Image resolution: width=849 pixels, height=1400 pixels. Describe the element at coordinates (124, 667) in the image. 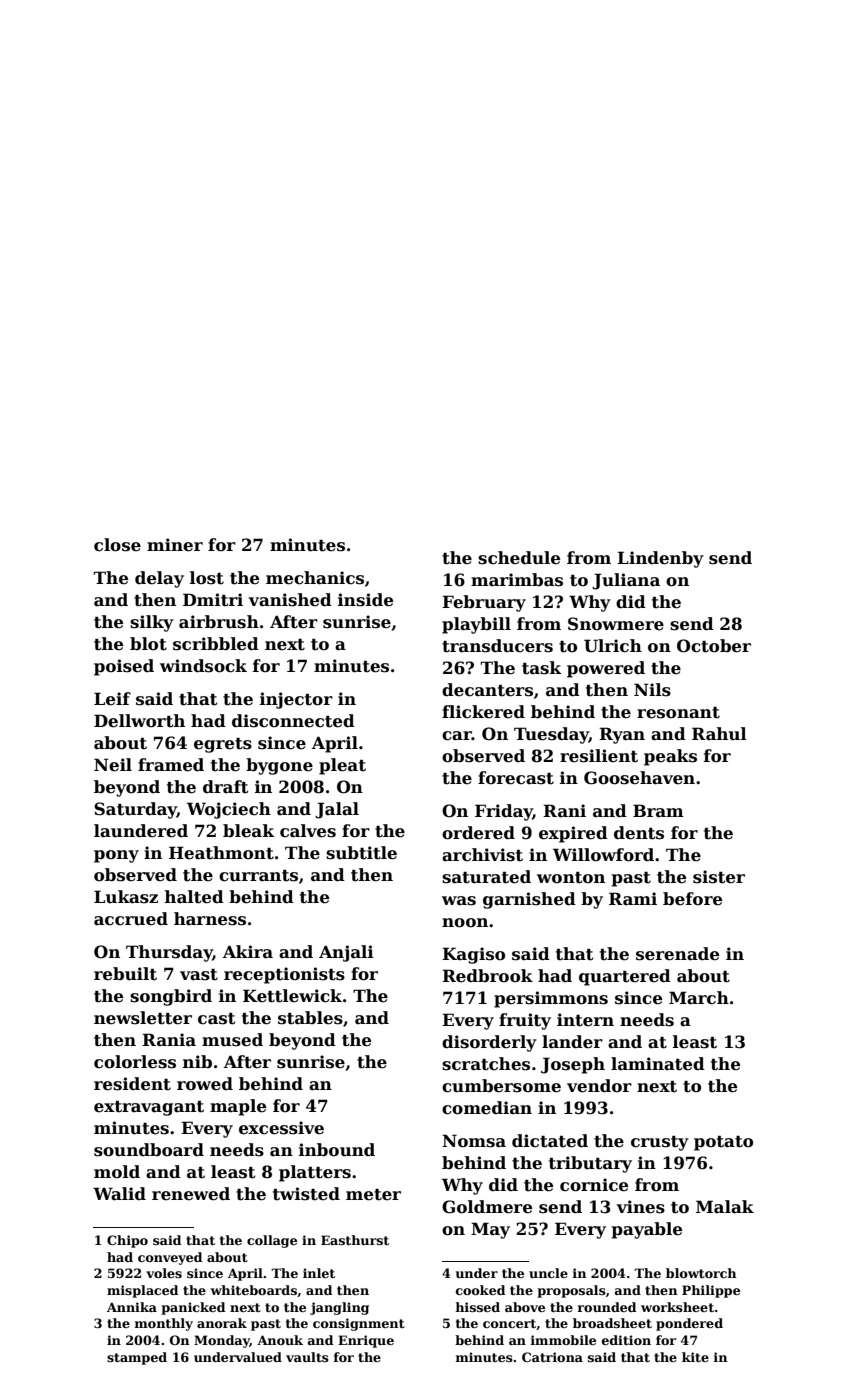

I see `poised` at that location.
